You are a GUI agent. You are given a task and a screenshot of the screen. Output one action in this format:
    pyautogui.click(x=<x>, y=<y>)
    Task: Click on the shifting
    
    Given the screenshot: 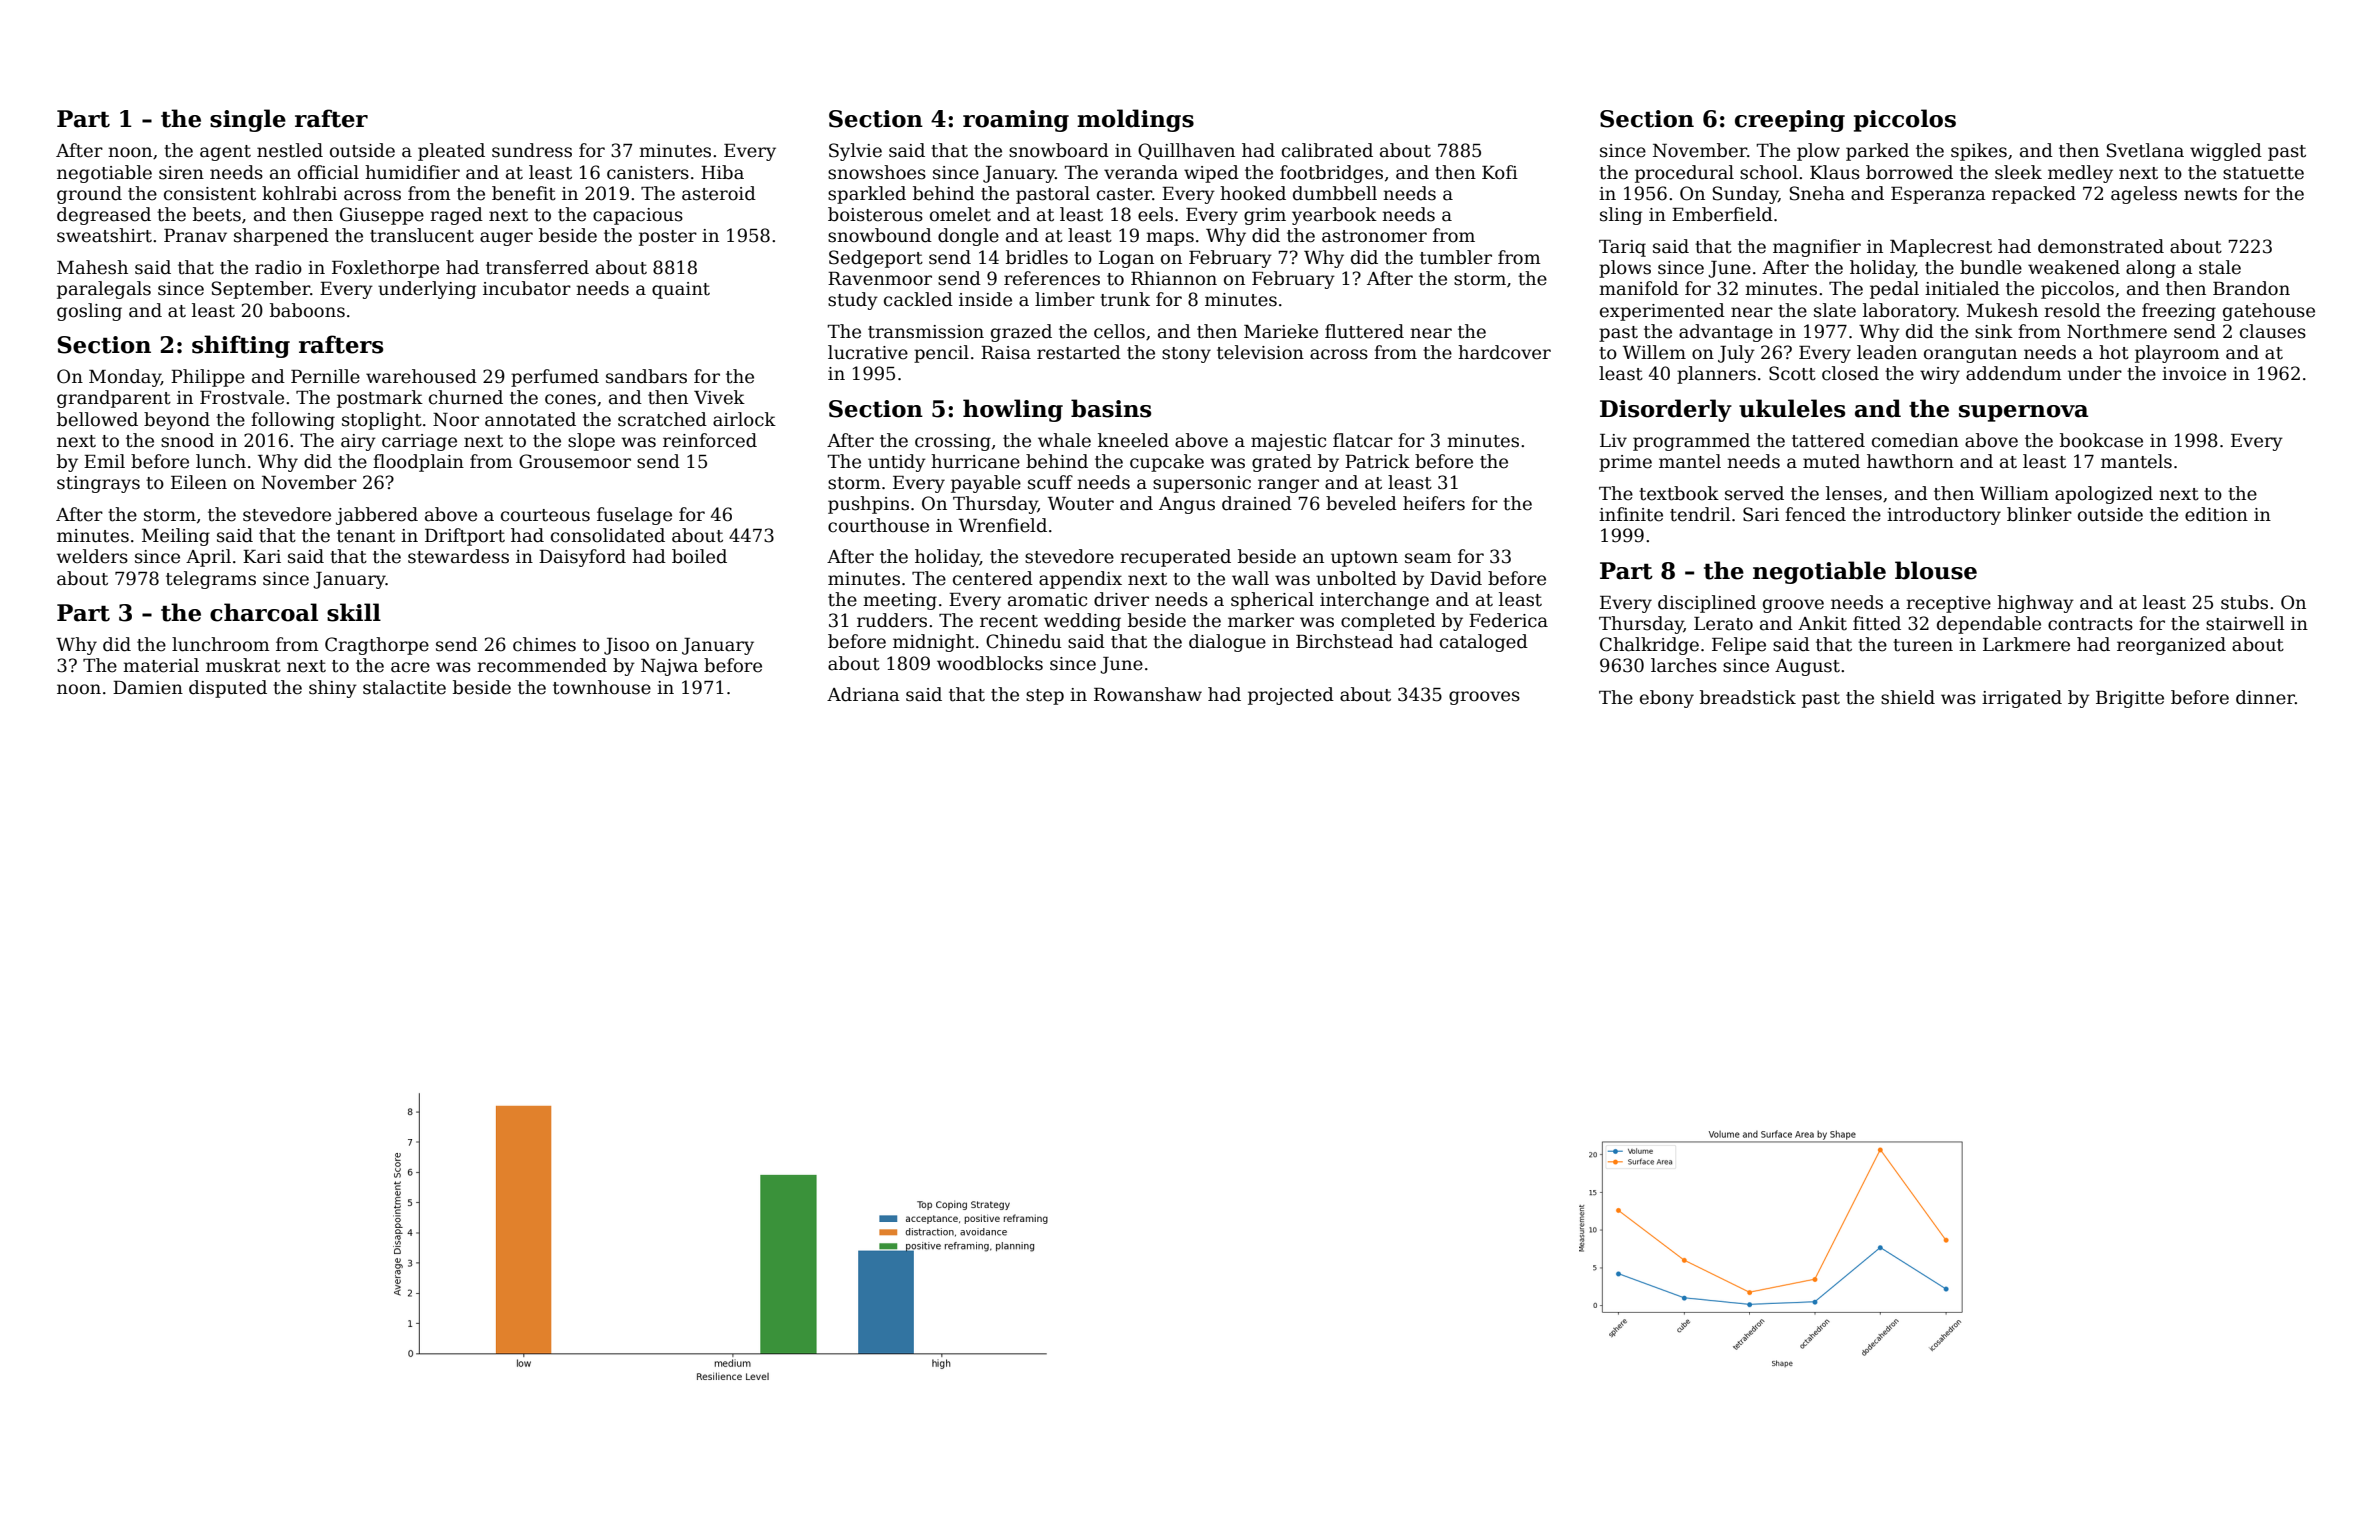 What is the action you would take?
    pyautogui.click(x=241, y=346)
